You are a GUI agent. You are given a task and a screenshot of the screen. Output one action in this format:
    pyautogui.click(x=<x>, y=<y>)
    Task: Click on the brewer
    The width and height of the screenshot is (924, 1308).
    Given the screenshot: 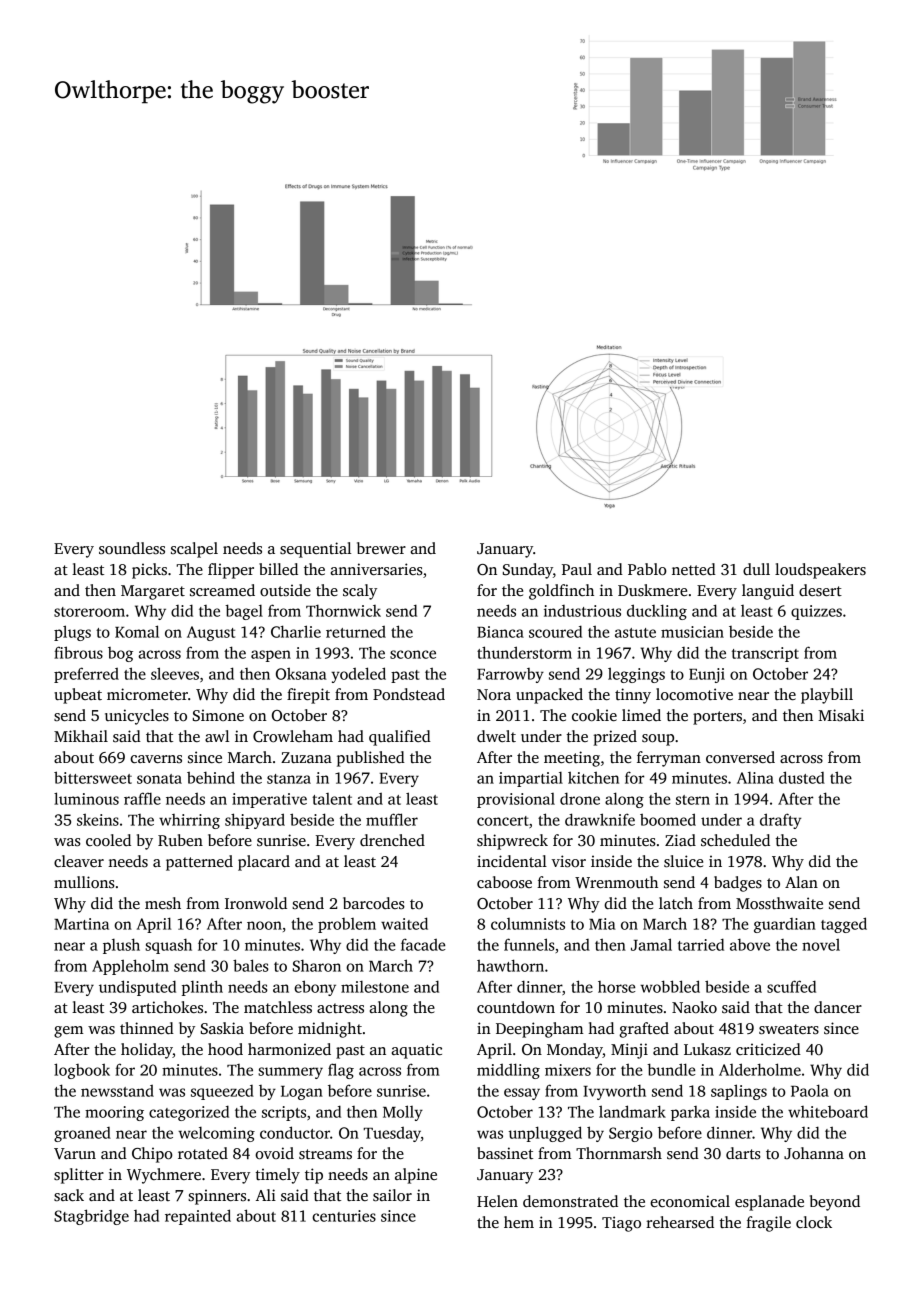 What is the action you would take?
    pyautogui.click(x=381, y=548)
